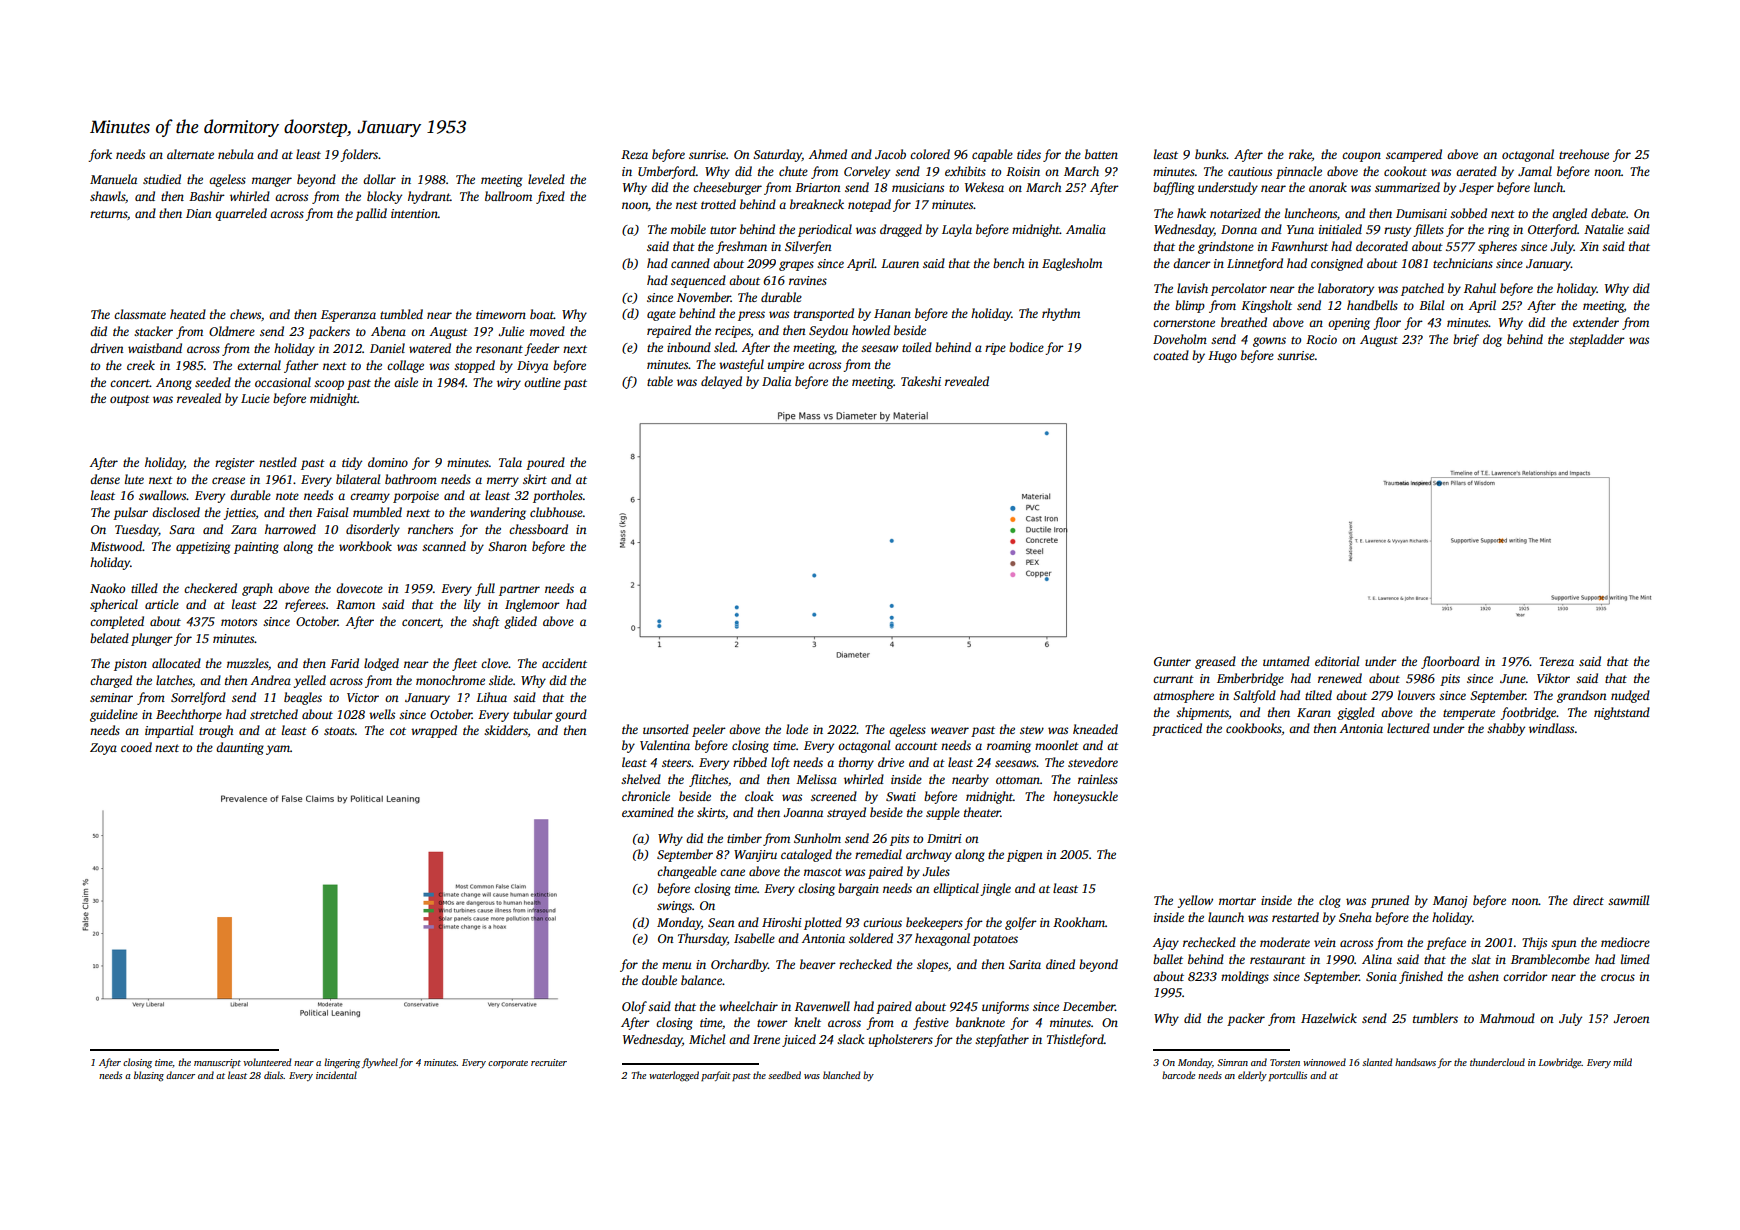 The image size is (1740, 1230). What do you see at coordinates (900, 263) in the screenshot?
I see `Lauren` at bounding box center [900, 263].
